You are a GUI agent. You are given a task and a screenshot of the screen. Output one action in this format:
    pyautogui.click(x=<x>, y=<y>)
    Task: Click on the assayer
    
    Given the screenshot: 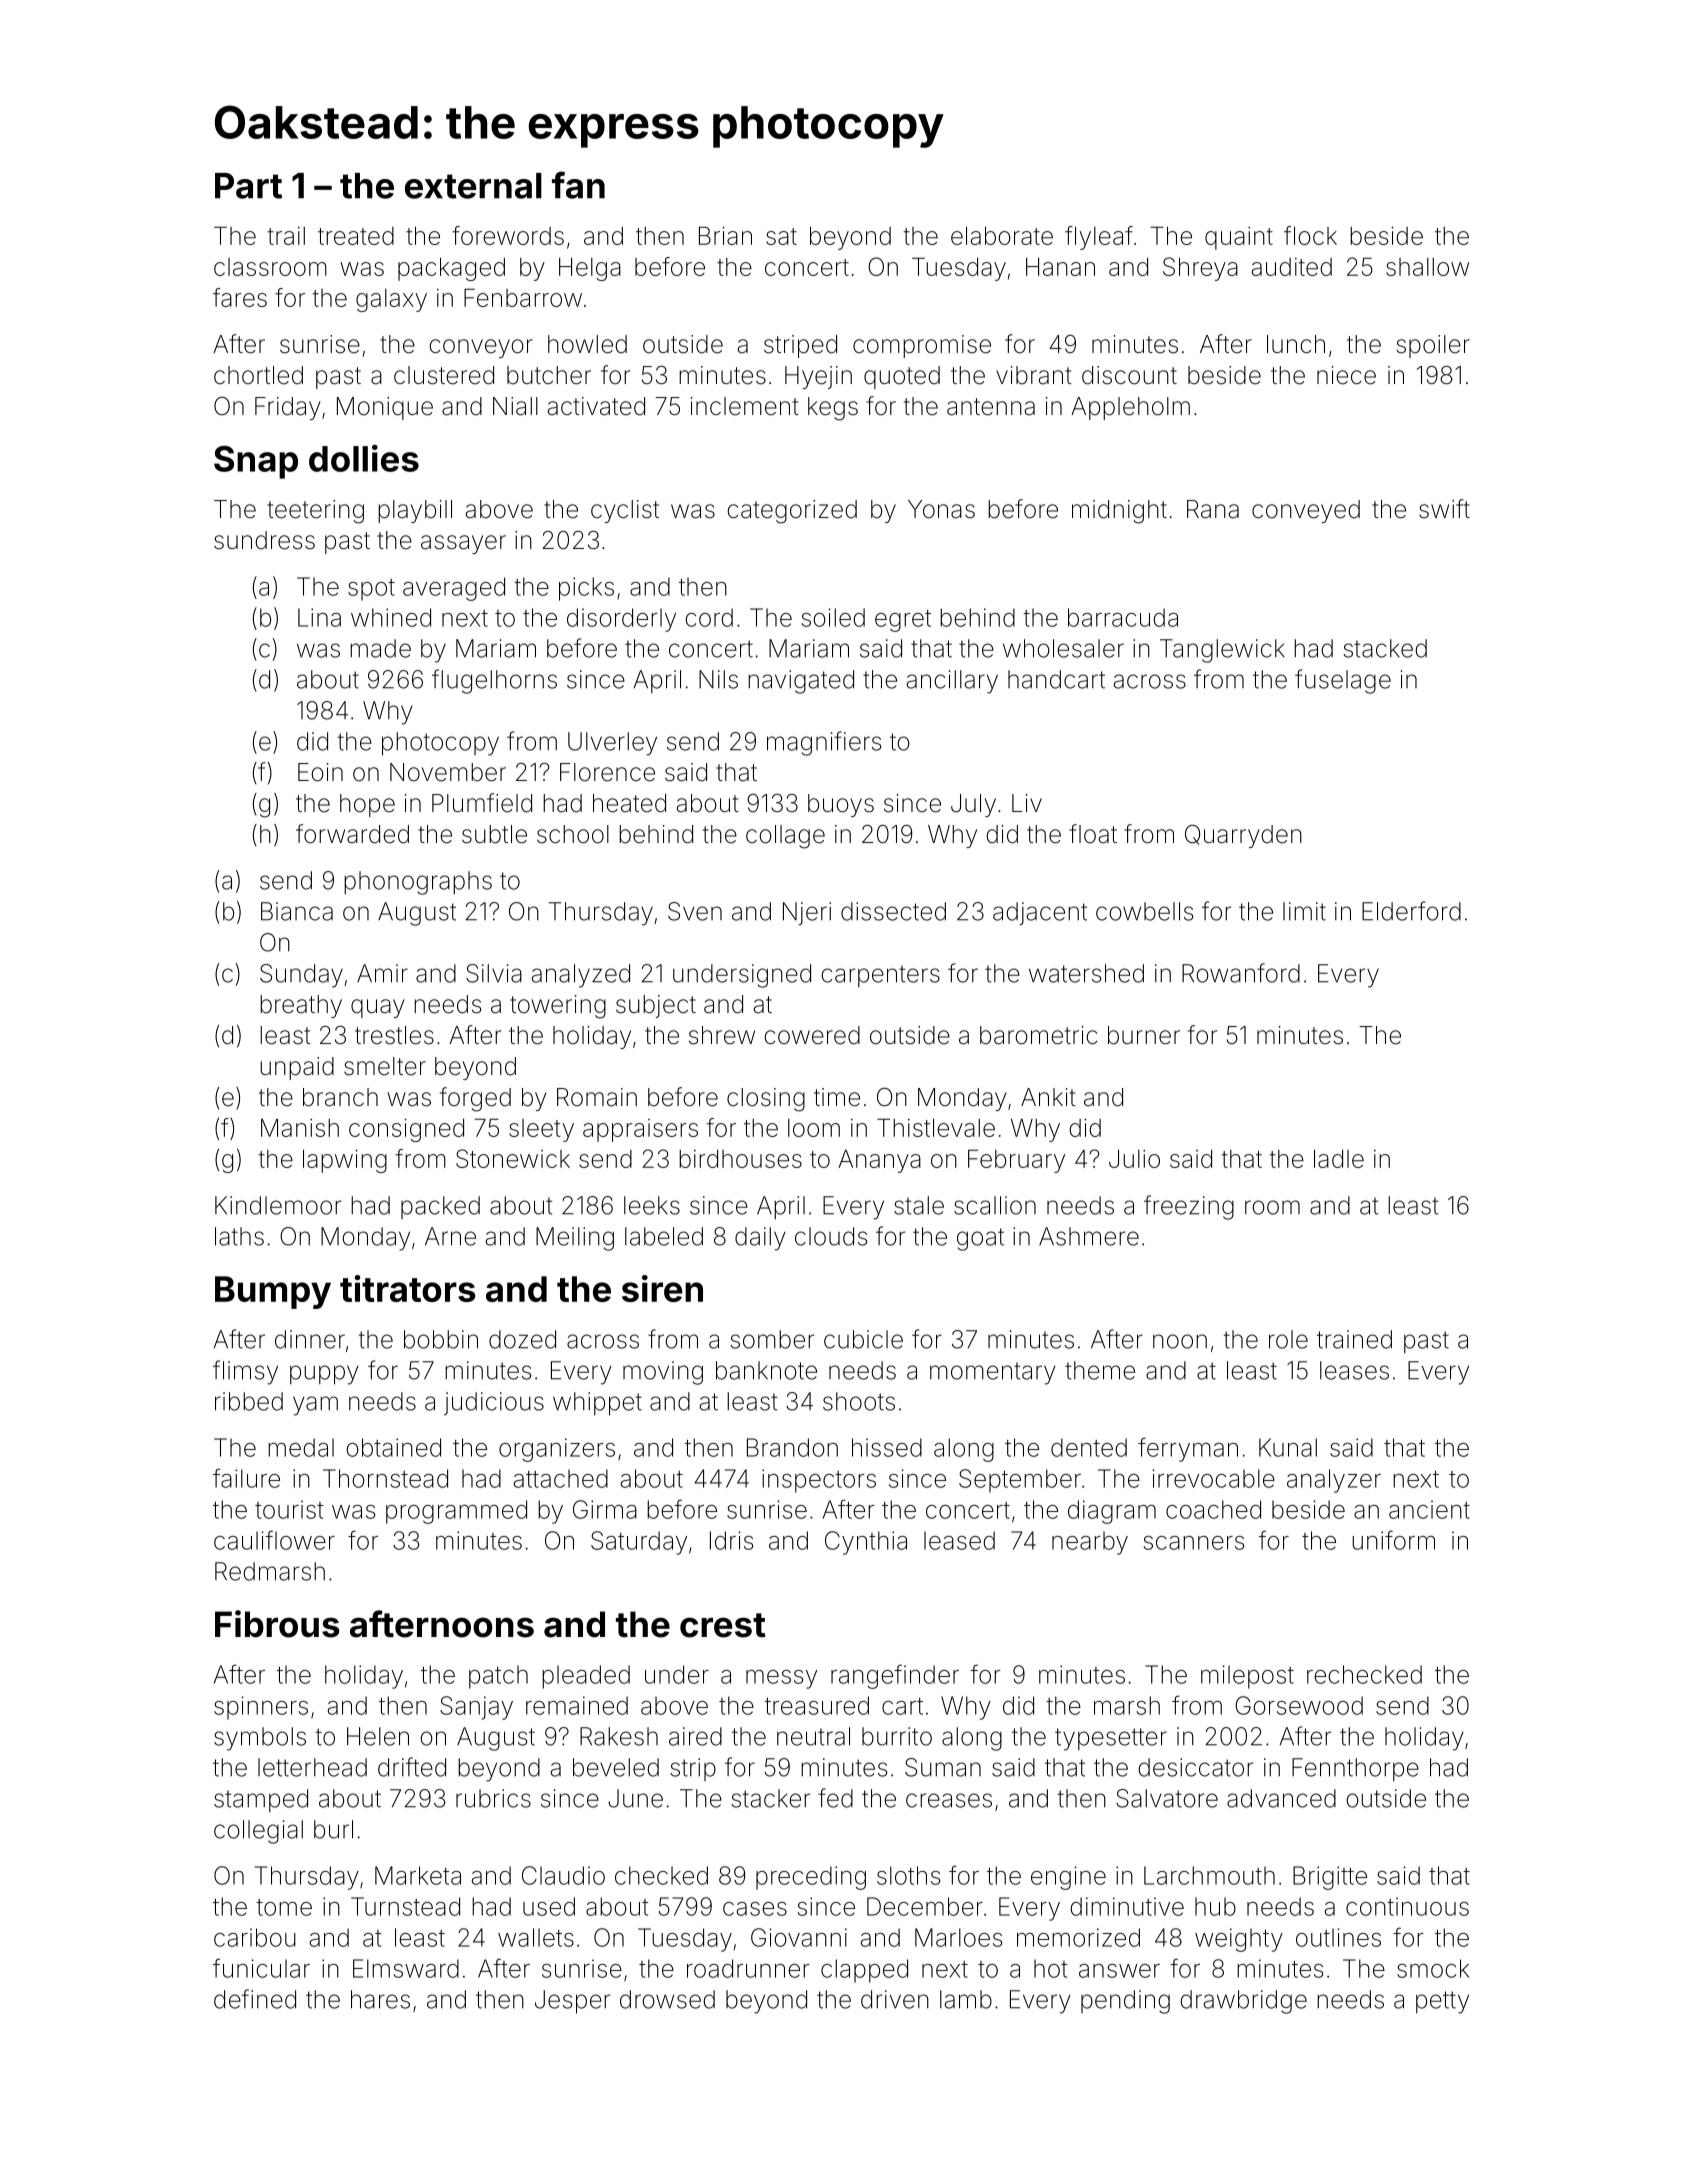 What is the action you would take?
    pyautogui.click(x=463, y=544)
